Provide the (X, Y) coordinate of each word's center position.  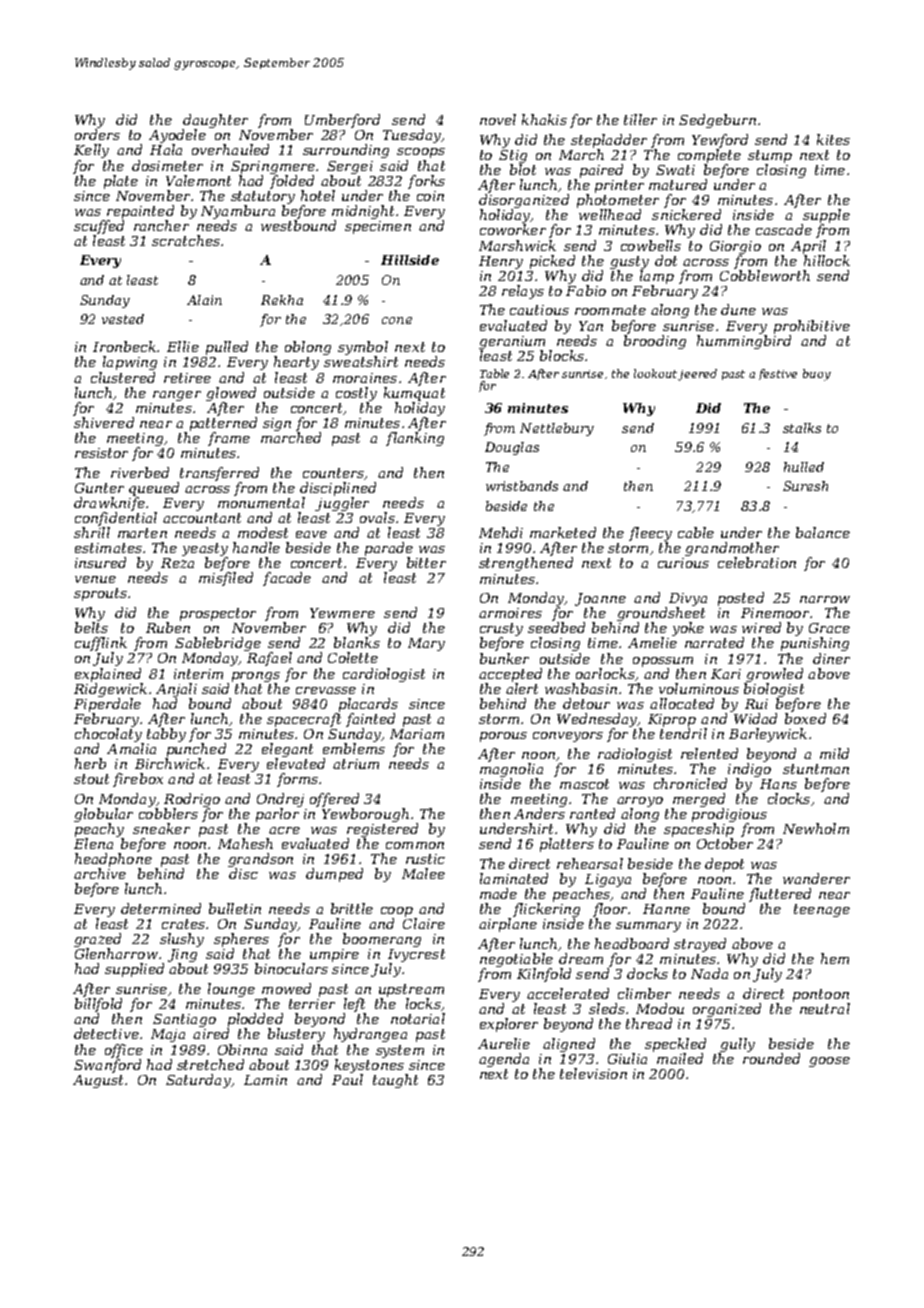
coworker (513, 229)
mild (834, 753)
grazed (97, 940)
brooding (655, 342)
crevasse (326, 690)
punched (196, 750)
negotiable (516, 960)
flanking (415, 439)
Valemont (198, 180)
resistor (101, 453)
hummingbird (744, 342)
